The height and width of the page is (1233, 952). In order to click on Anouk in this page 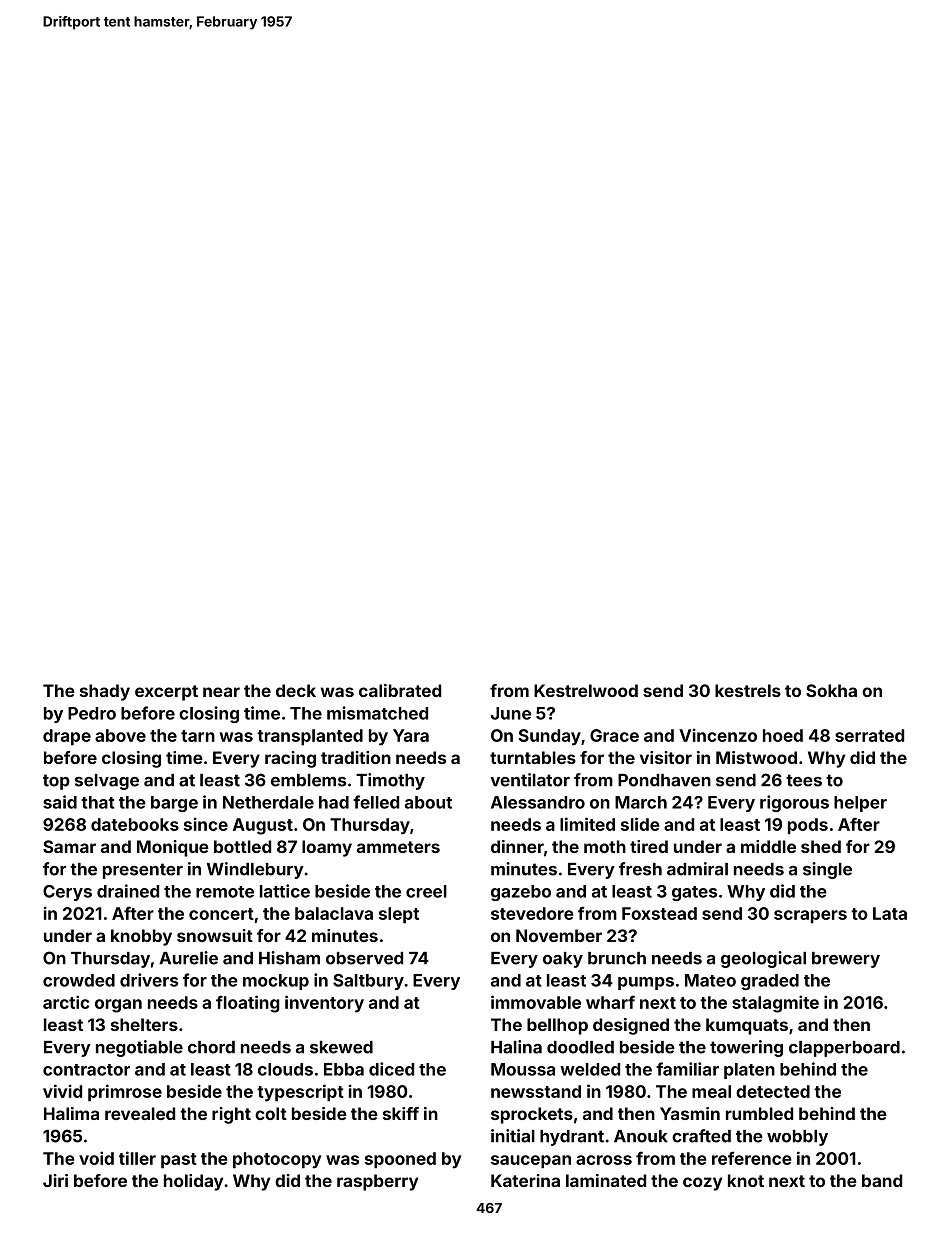, I will do `click(641, 1136)`.
